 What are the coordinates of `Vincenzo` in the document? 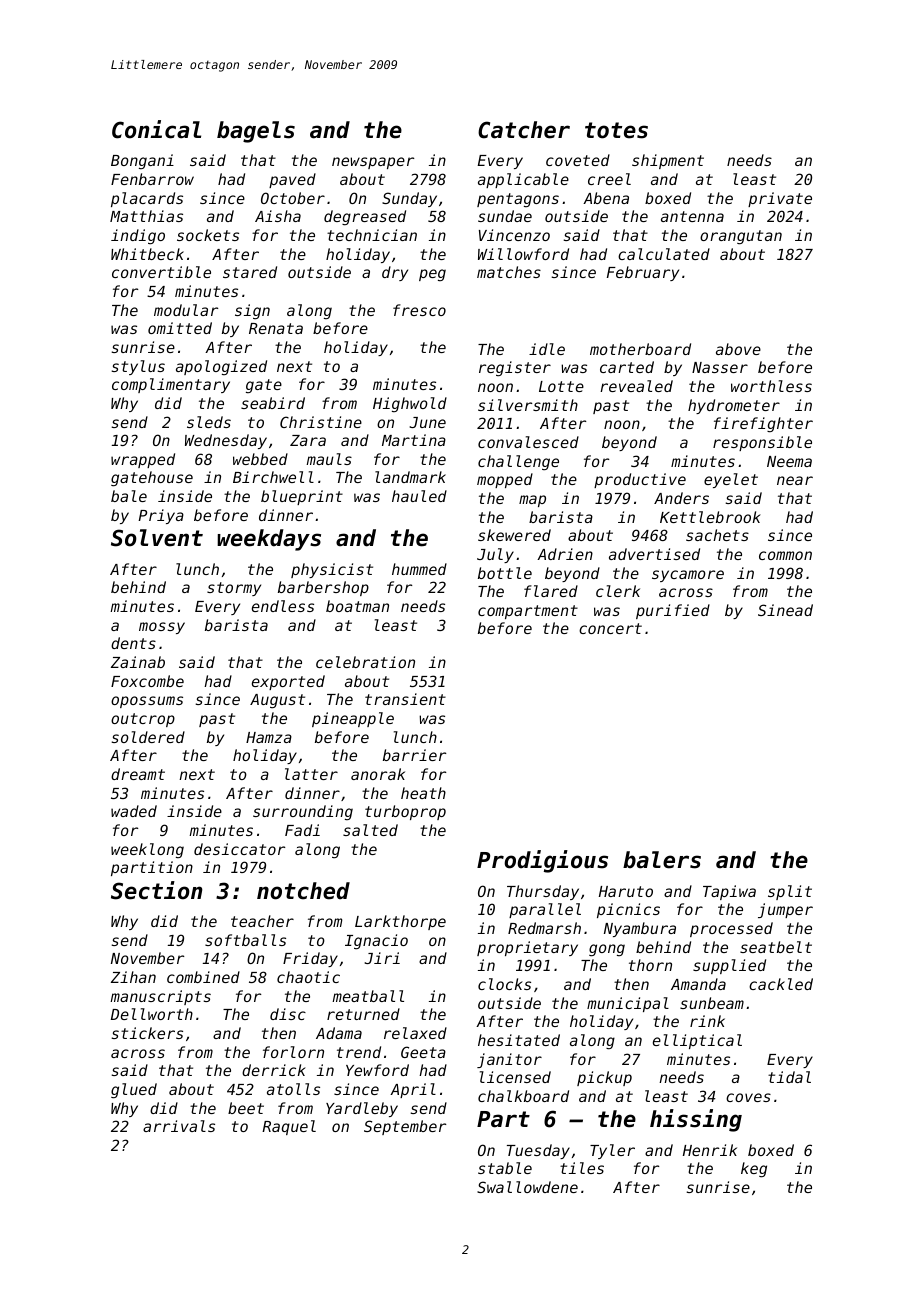 It's located at (514, 235).
